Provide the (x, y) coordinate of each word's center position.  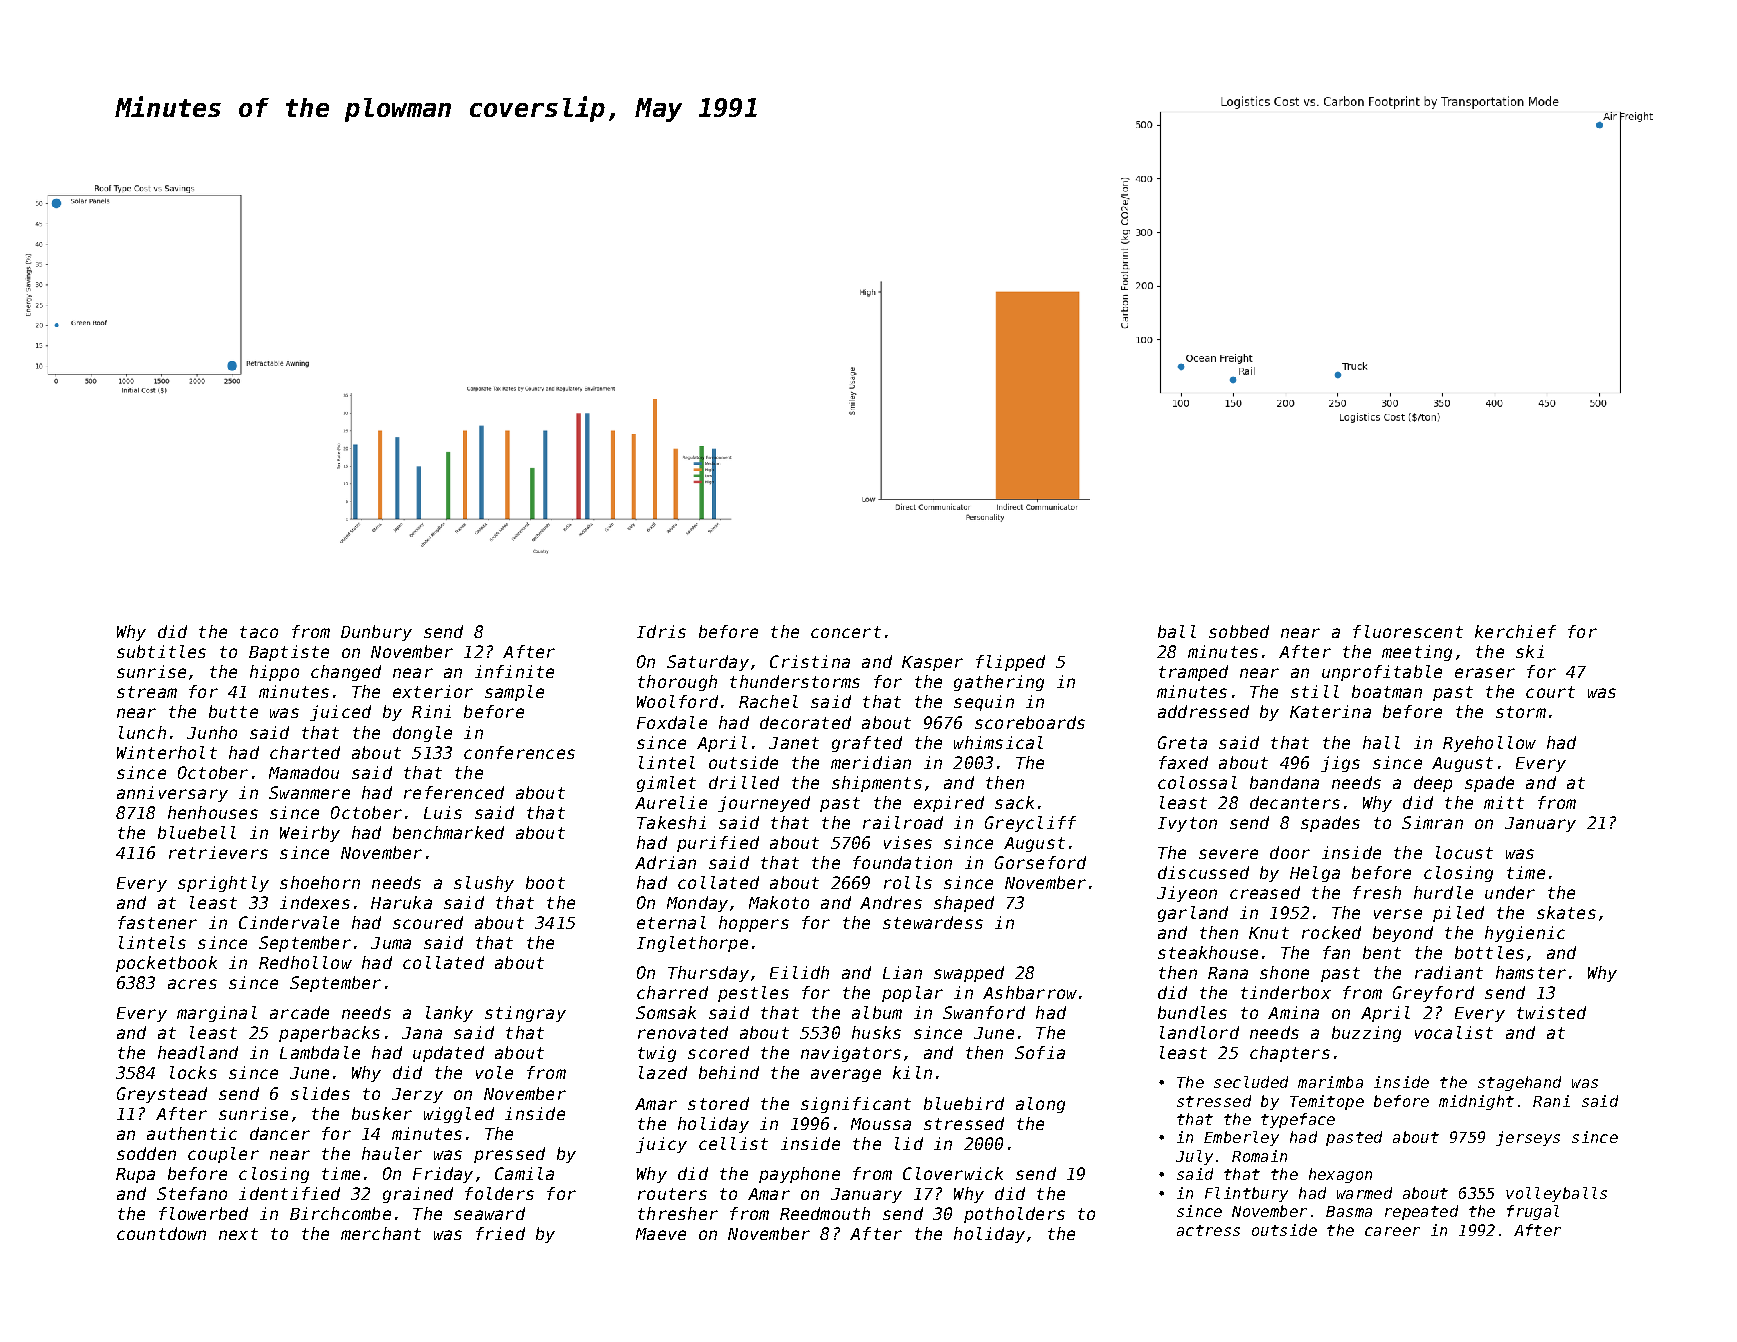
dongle (422, 734)
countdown (161, 1233)
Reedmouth (825, 1213)
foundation (902, 862)
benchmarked (448, 832)
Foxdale (672, 722)
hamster (1531, 972)
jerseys (1528, 1138)
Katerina (1330, 711)
